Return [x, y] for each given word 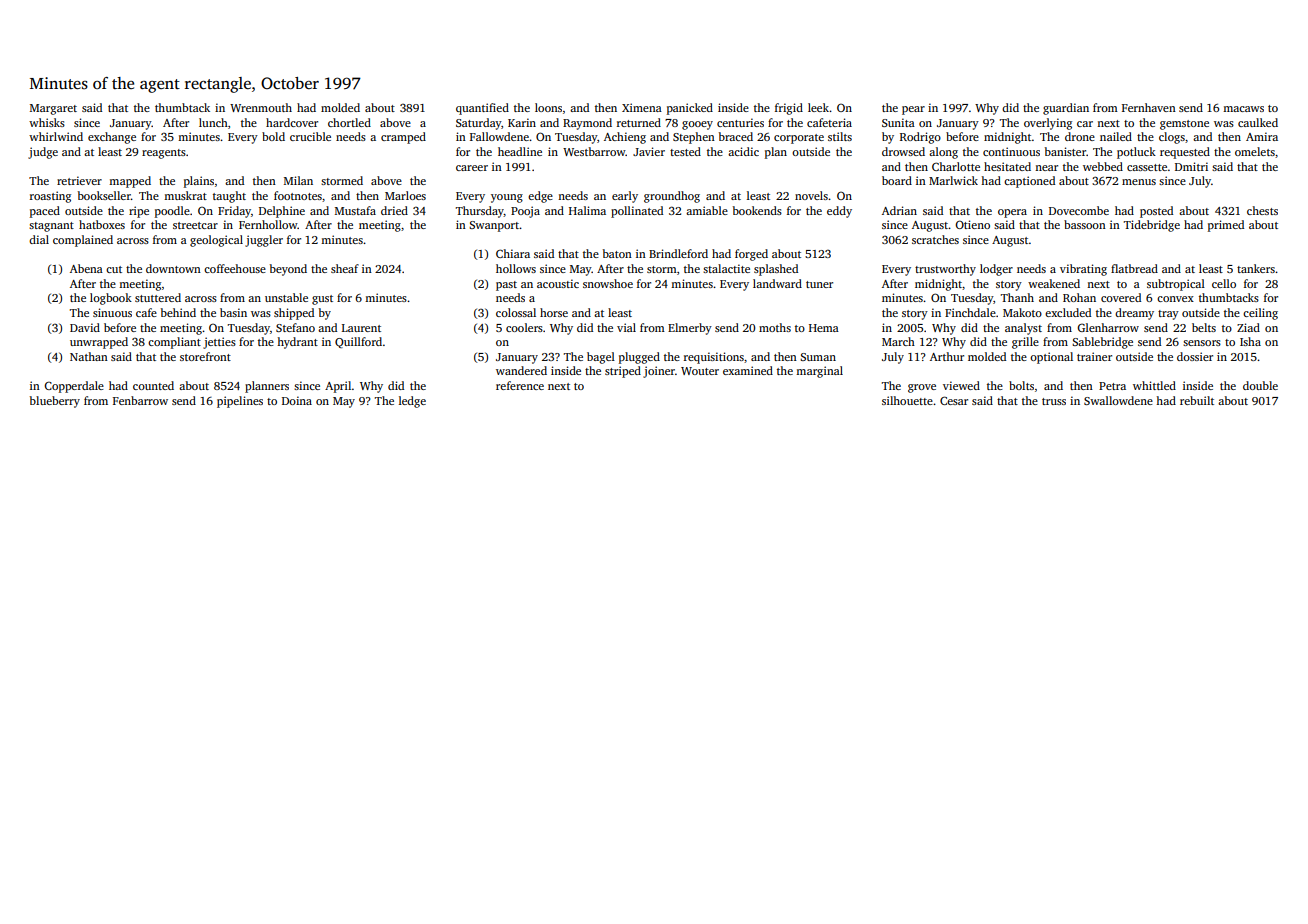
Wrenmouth [261, 107]
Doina [297, 400]
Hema [824, 328]
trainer [1094, 356]
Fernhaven [1149, 107]
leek [818, 107]
